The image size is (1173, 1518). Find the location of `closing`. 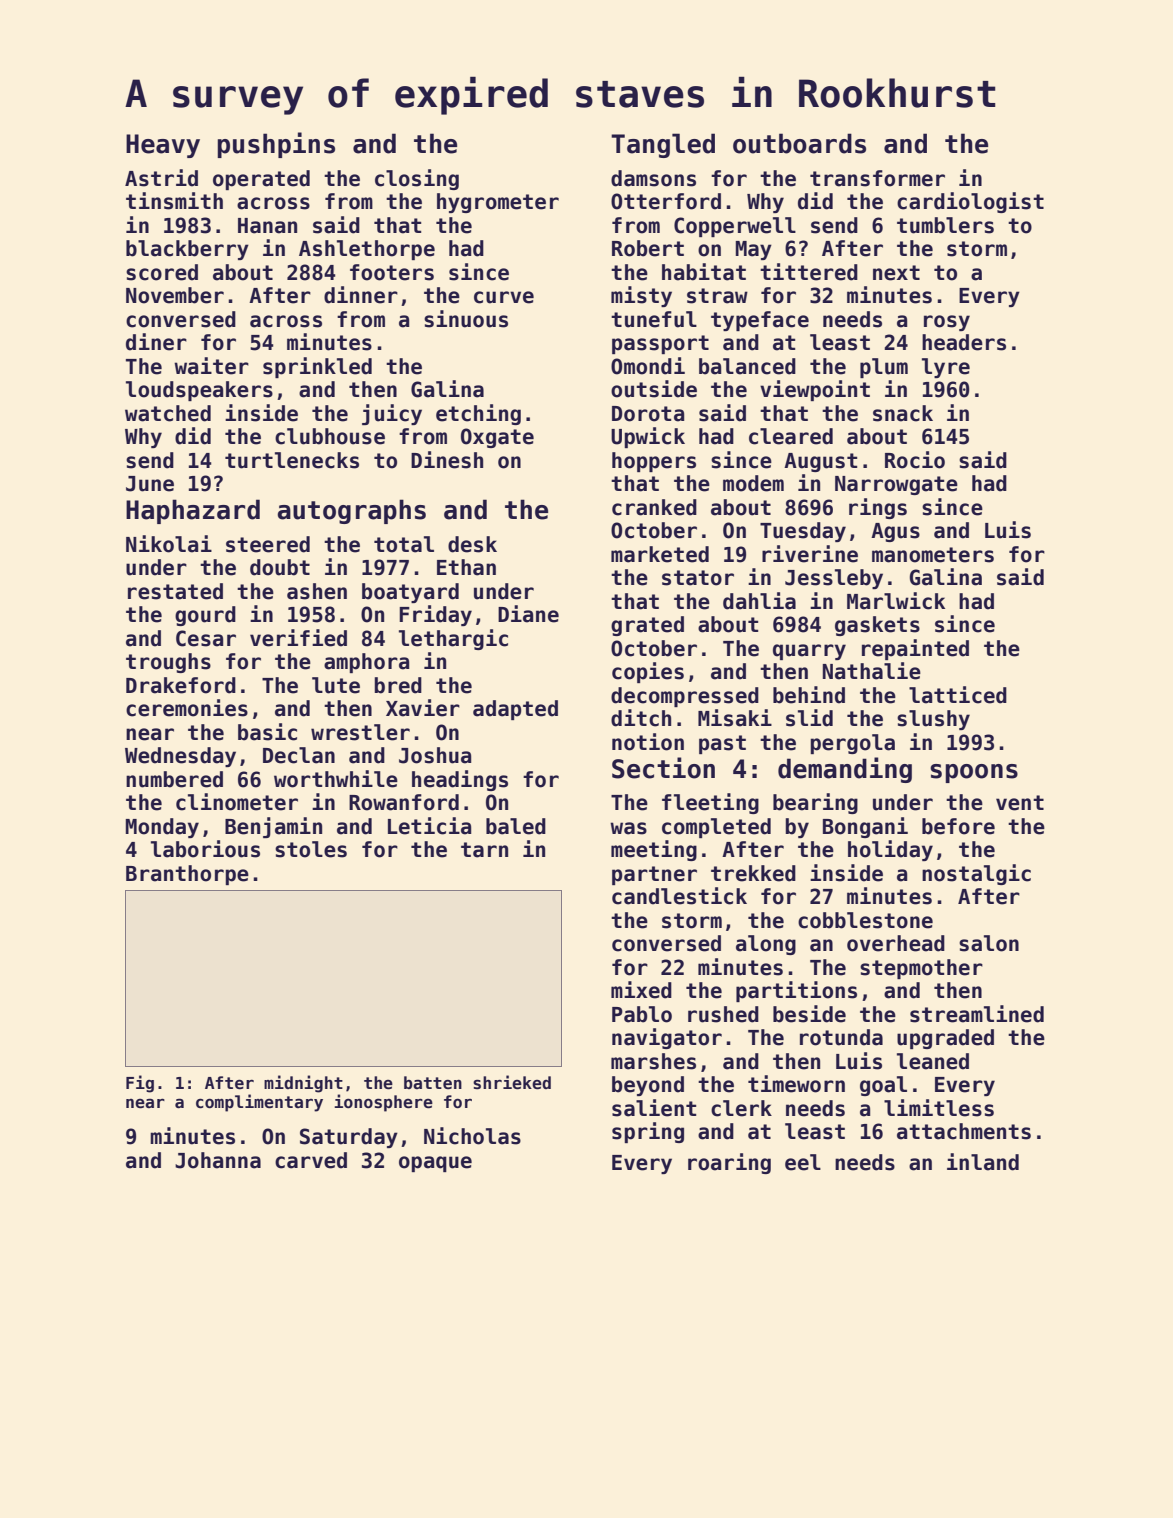

closing is located at coordinates (417, 179).
